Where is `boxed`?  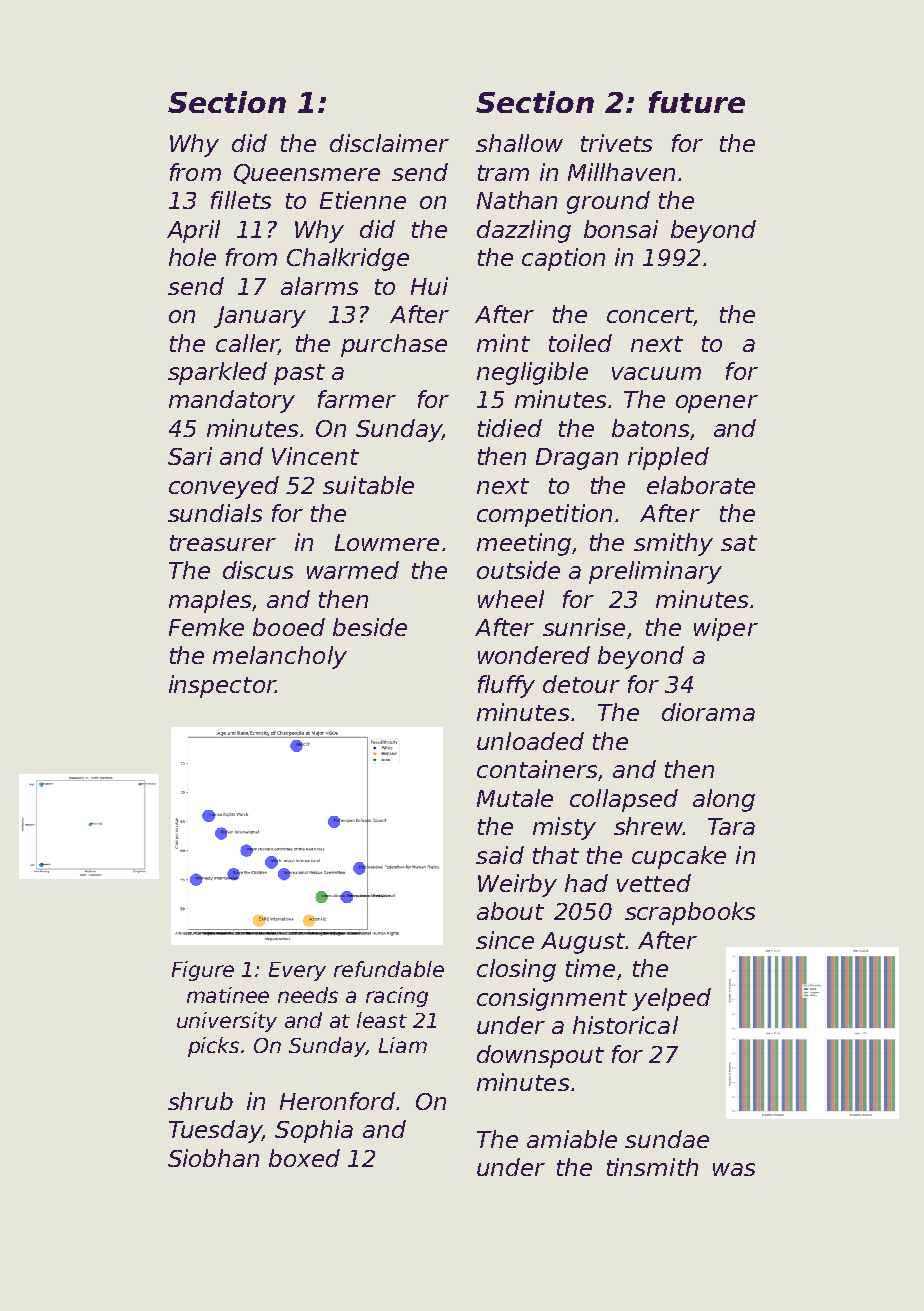 boxed is located at coordinates (304, 1158).
